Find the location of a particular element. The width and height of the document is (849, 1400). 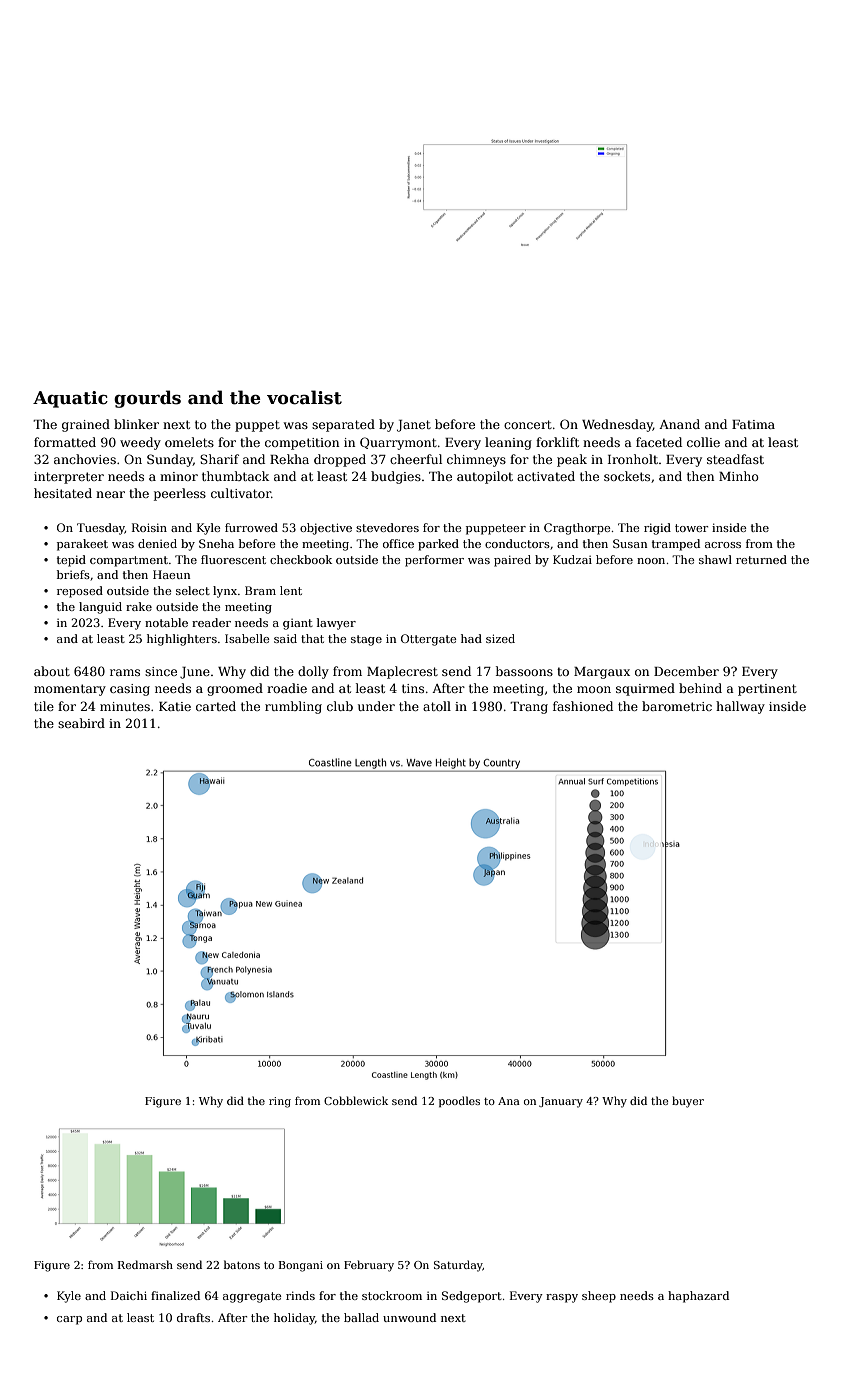

thumbtack is located at coordinates (235, 476).
